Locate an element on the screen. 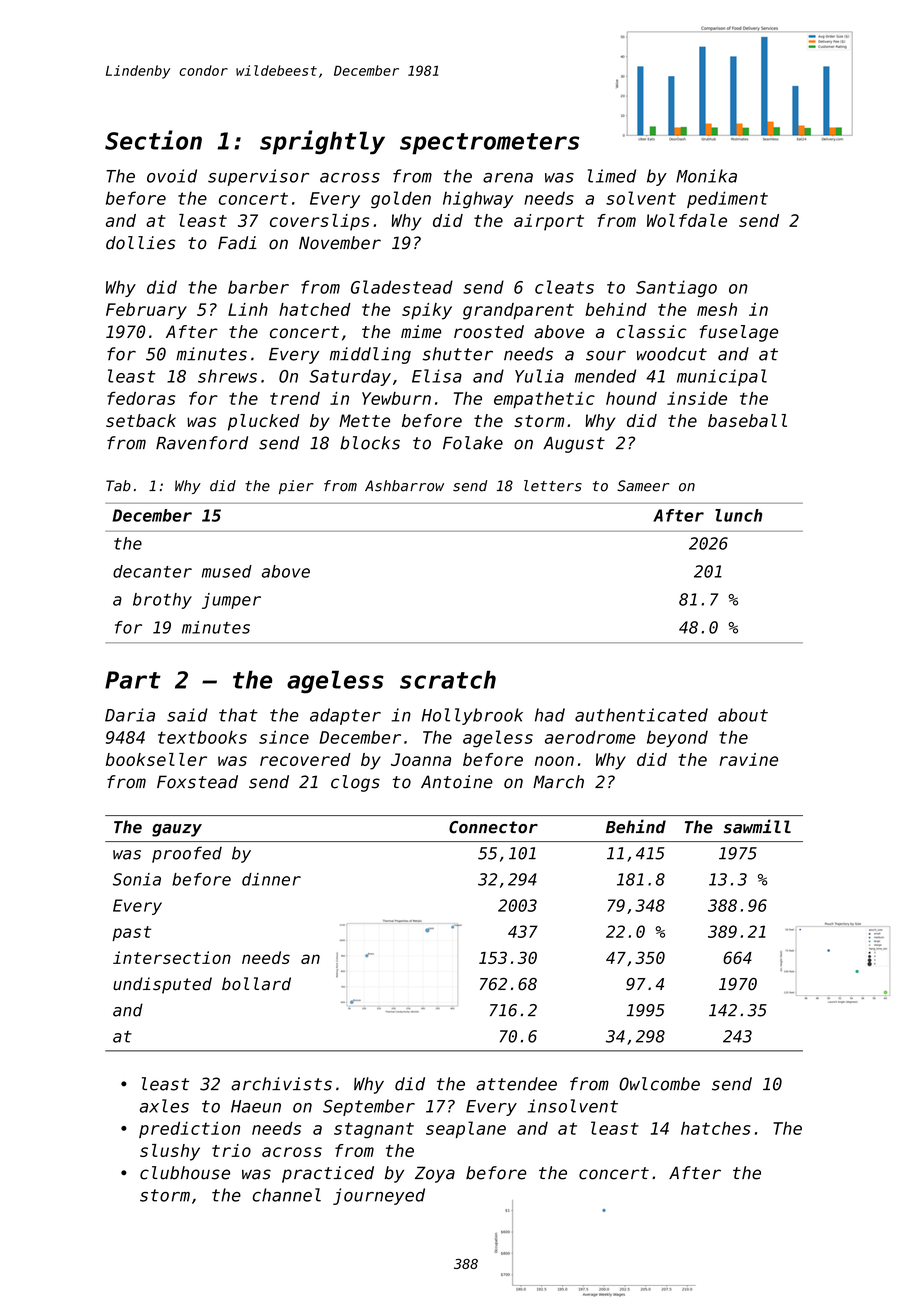 The image size is (908, 1316). spectrometers is located at coordinates (489, 144).
